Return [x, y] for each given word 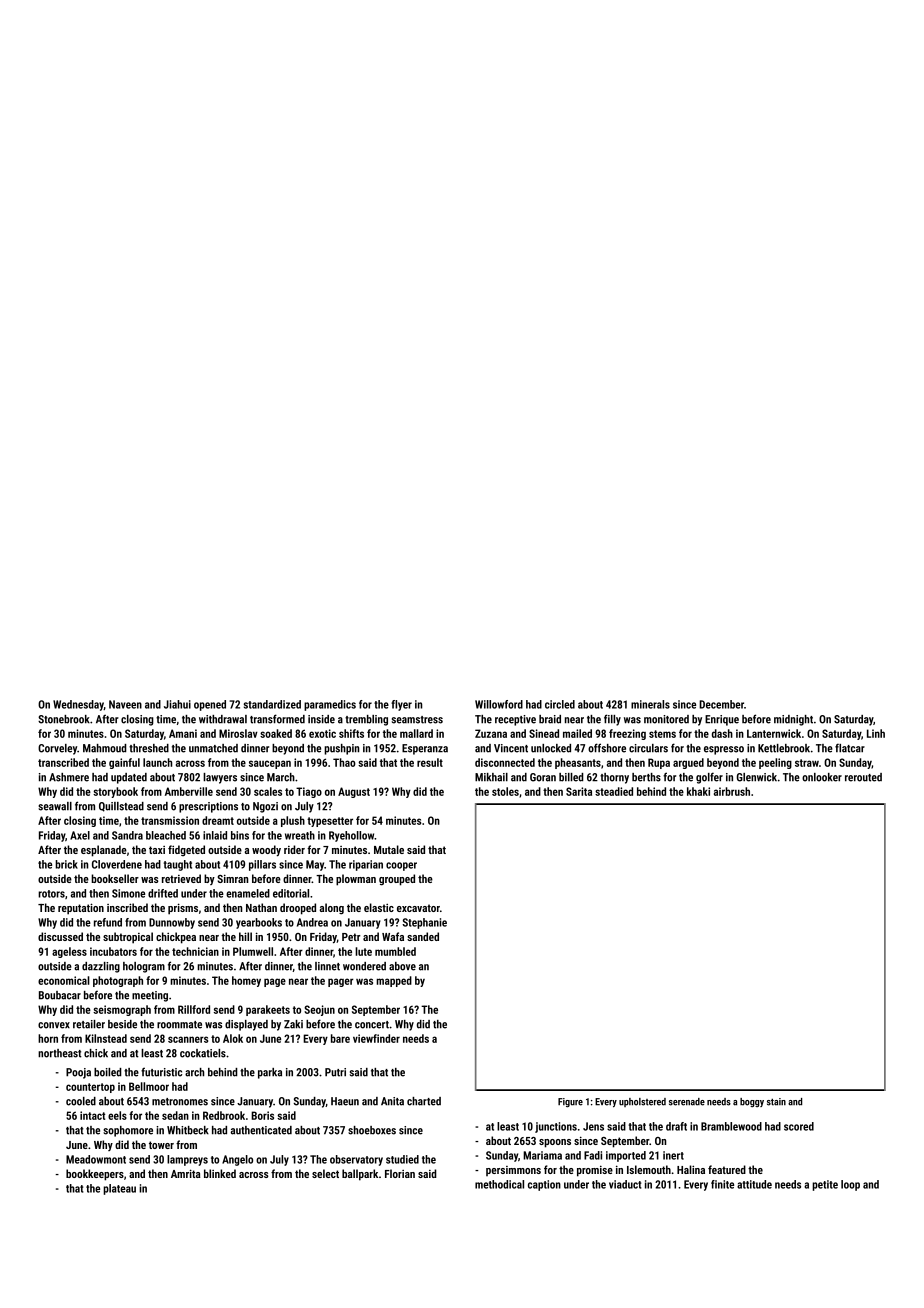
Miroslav [238, 733]
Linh [876, 733]
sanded [423, 936]
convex [54, 1025]
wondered [364, 966]
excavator [418, 908]
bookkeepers [95, 1175]
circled [560, 704]
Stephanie [424, 923]
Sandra [127, 835]
